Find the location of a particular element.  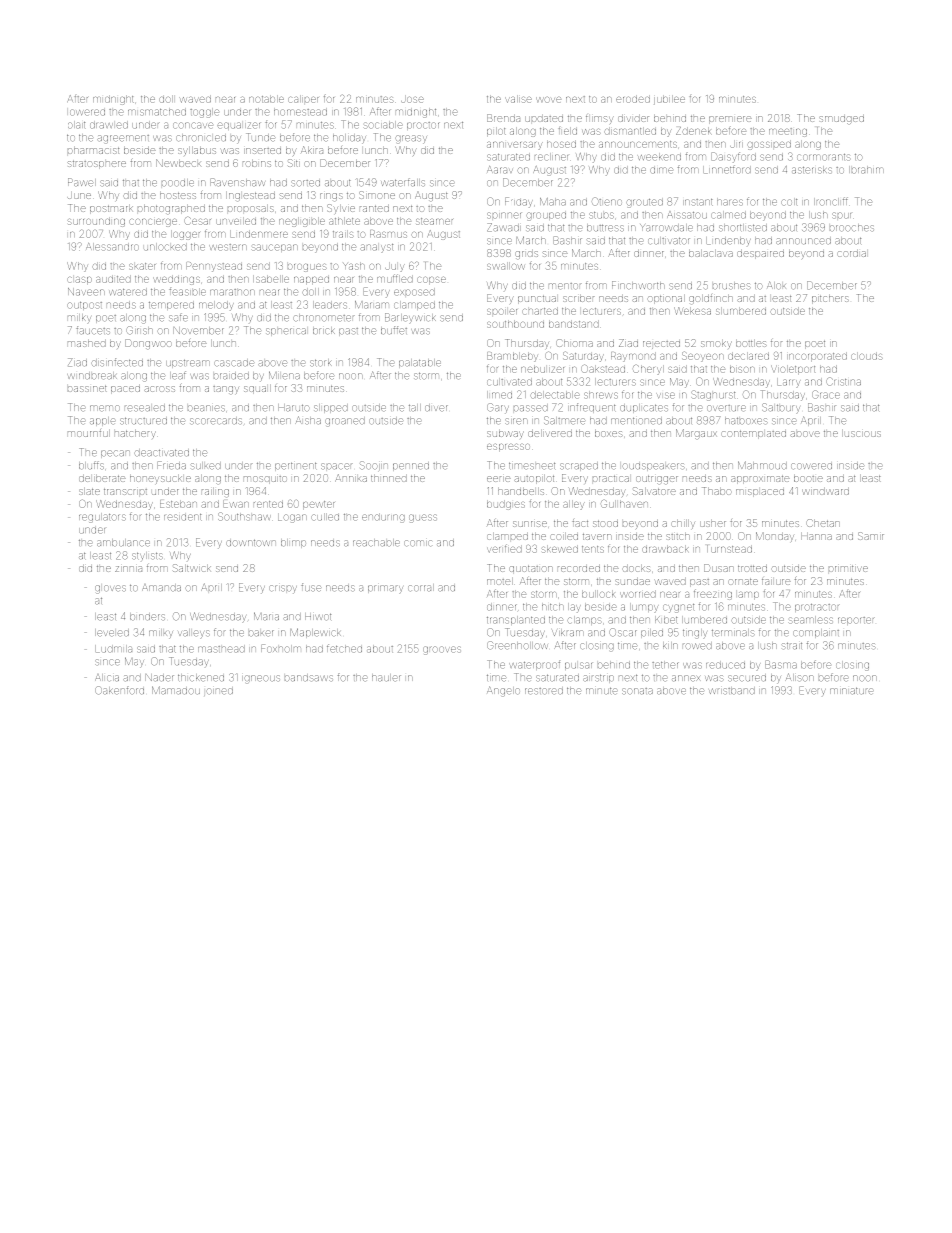

Grace is located at coordinates (826, 394).
